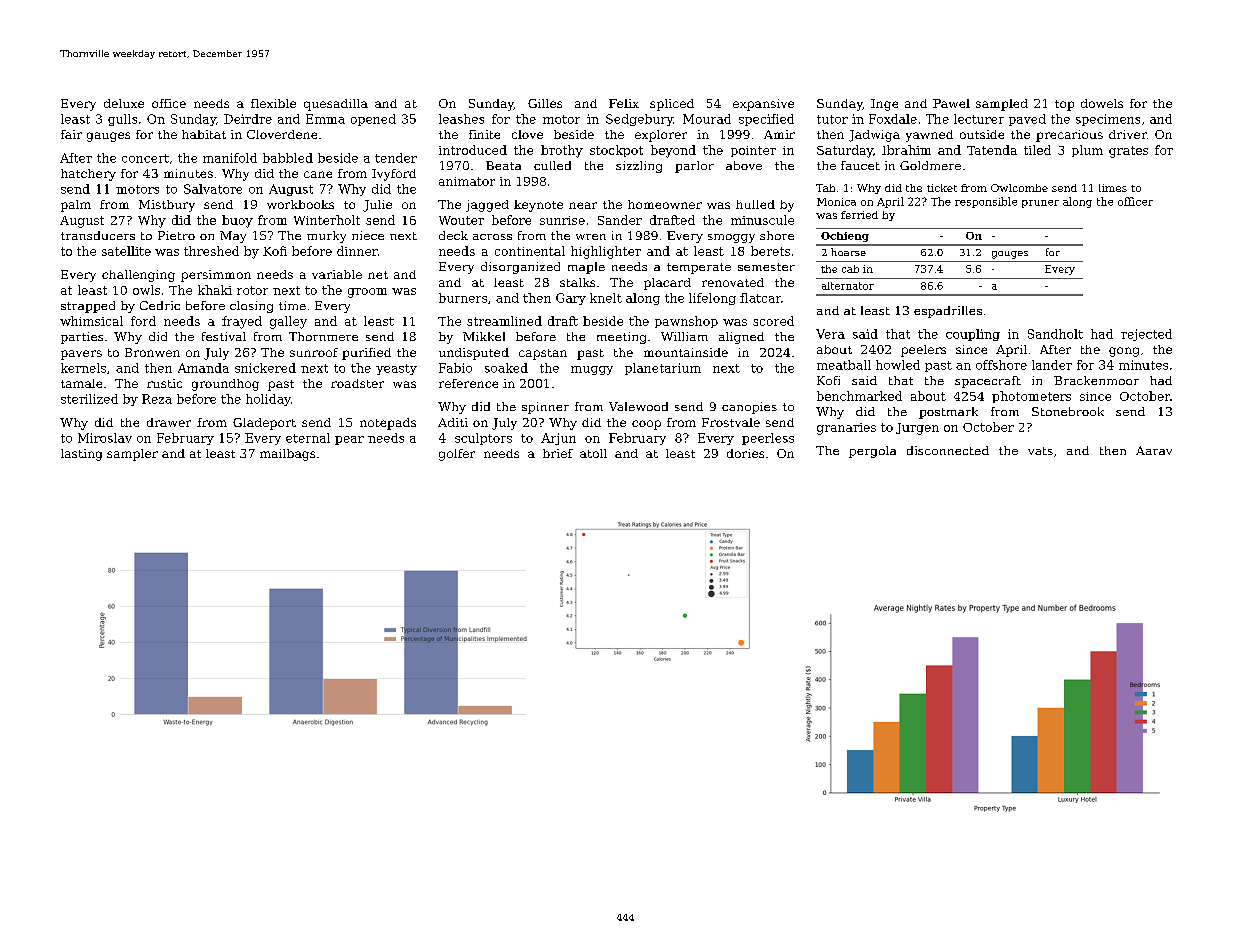 The image size is (1233, 952). Describe the element at coordinates (741, 338) in the document. I see `aligned` at that location.
